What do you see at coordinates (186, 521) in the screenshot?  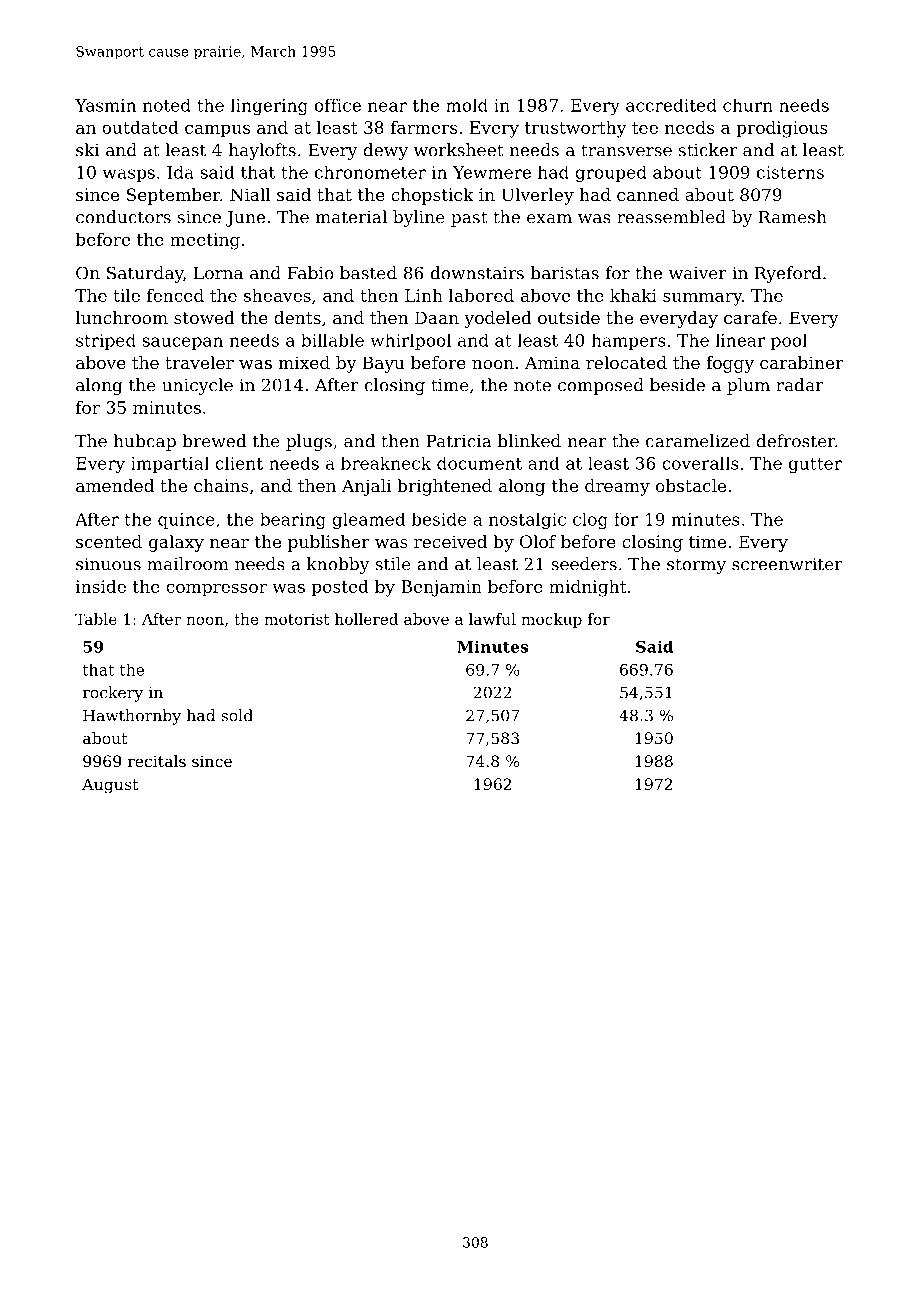 I see `quince` at bounding box center [186, 521].
